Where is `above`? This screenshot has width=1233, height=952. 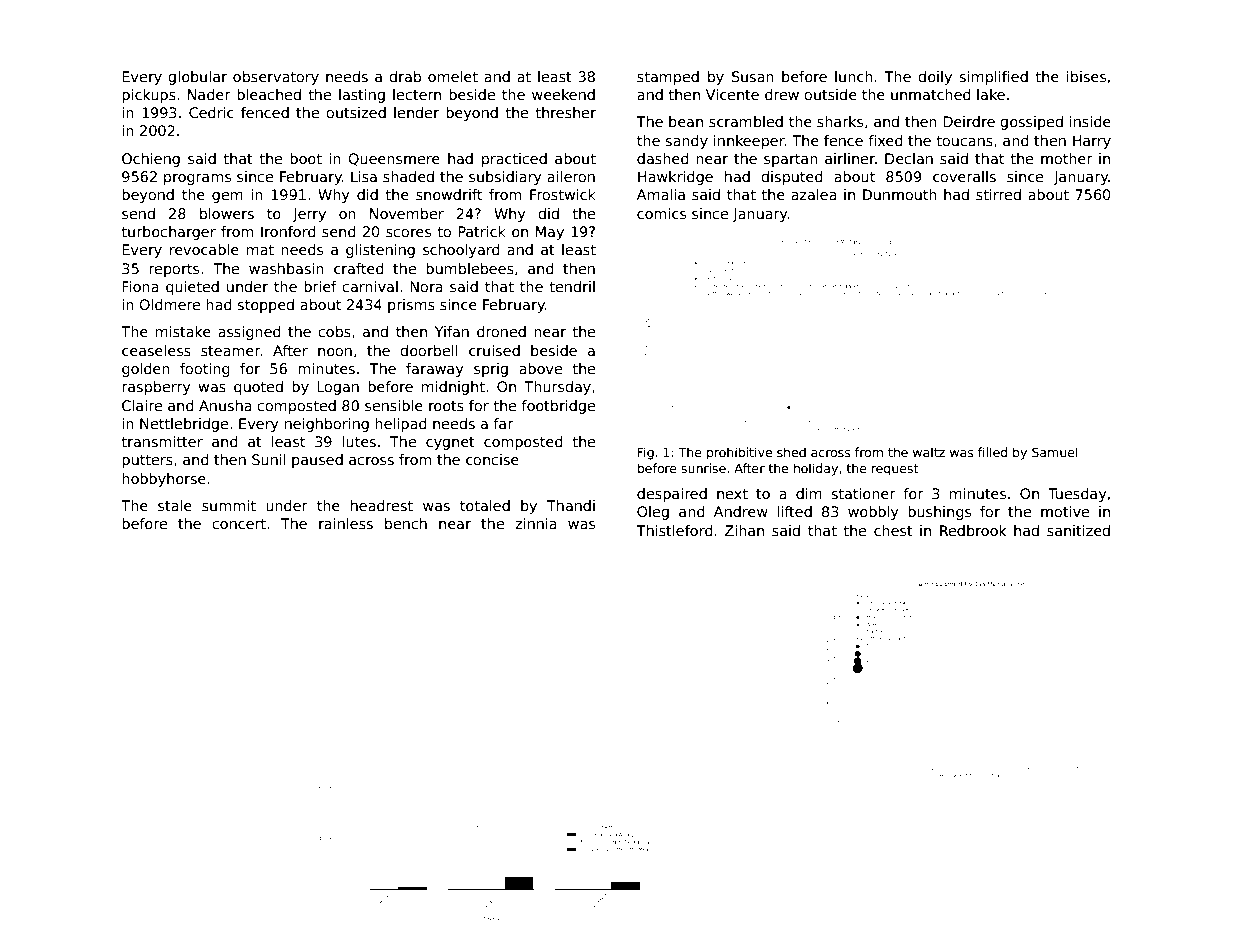 above is located at coordinates (540, 368).
